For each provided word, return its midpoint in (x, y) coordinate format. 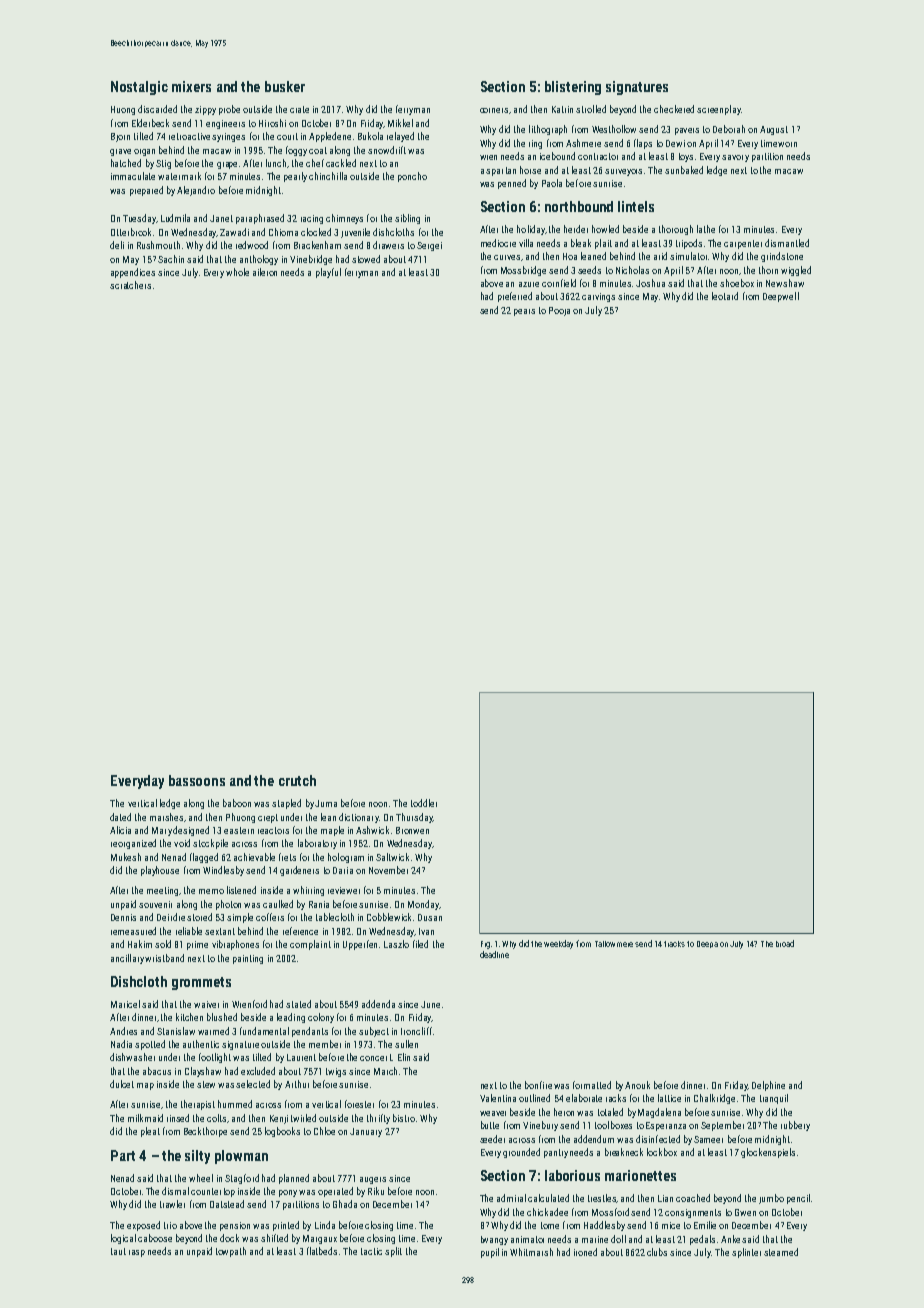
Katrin (562, 109)
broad (785, 943)
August (774, 130)
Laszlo (396, 944)
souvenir (155, 904)
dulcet (122, 1084)
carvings (598, 297)
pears (524, 312)
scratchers (130, 285)
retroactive (189, 136)
